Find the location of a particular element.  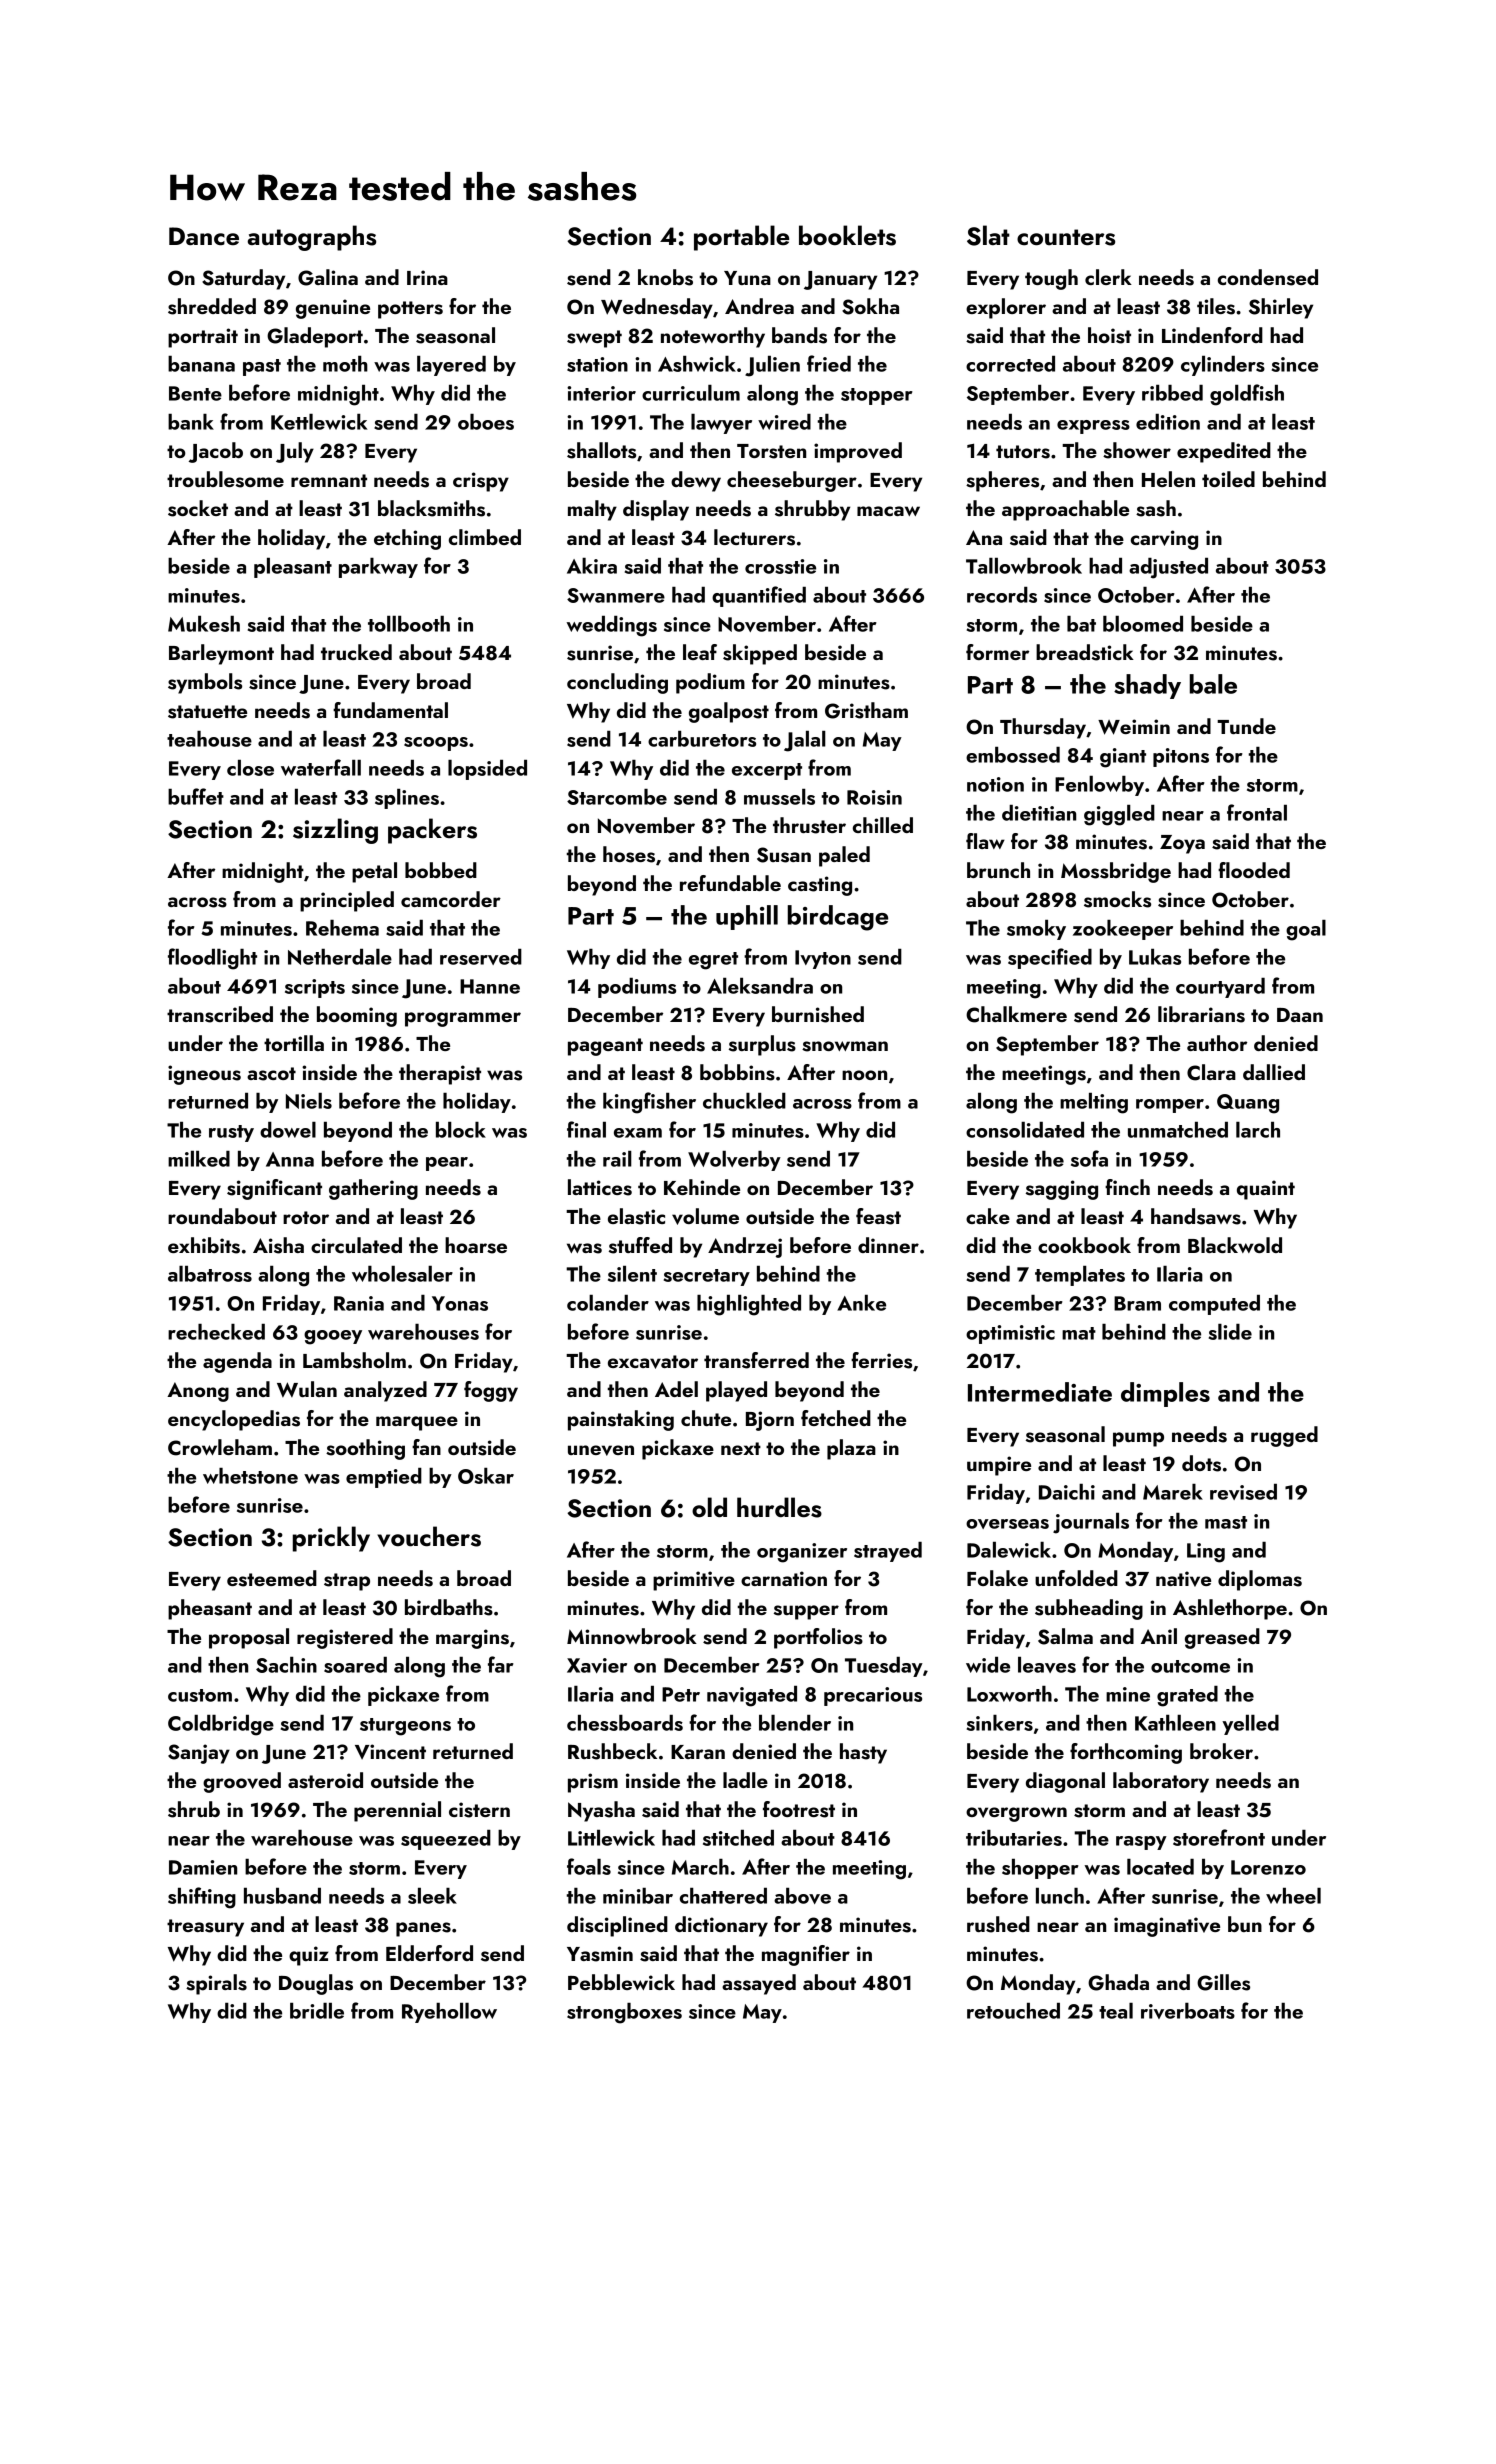

secretary is located at coordinates (707, 1277).
